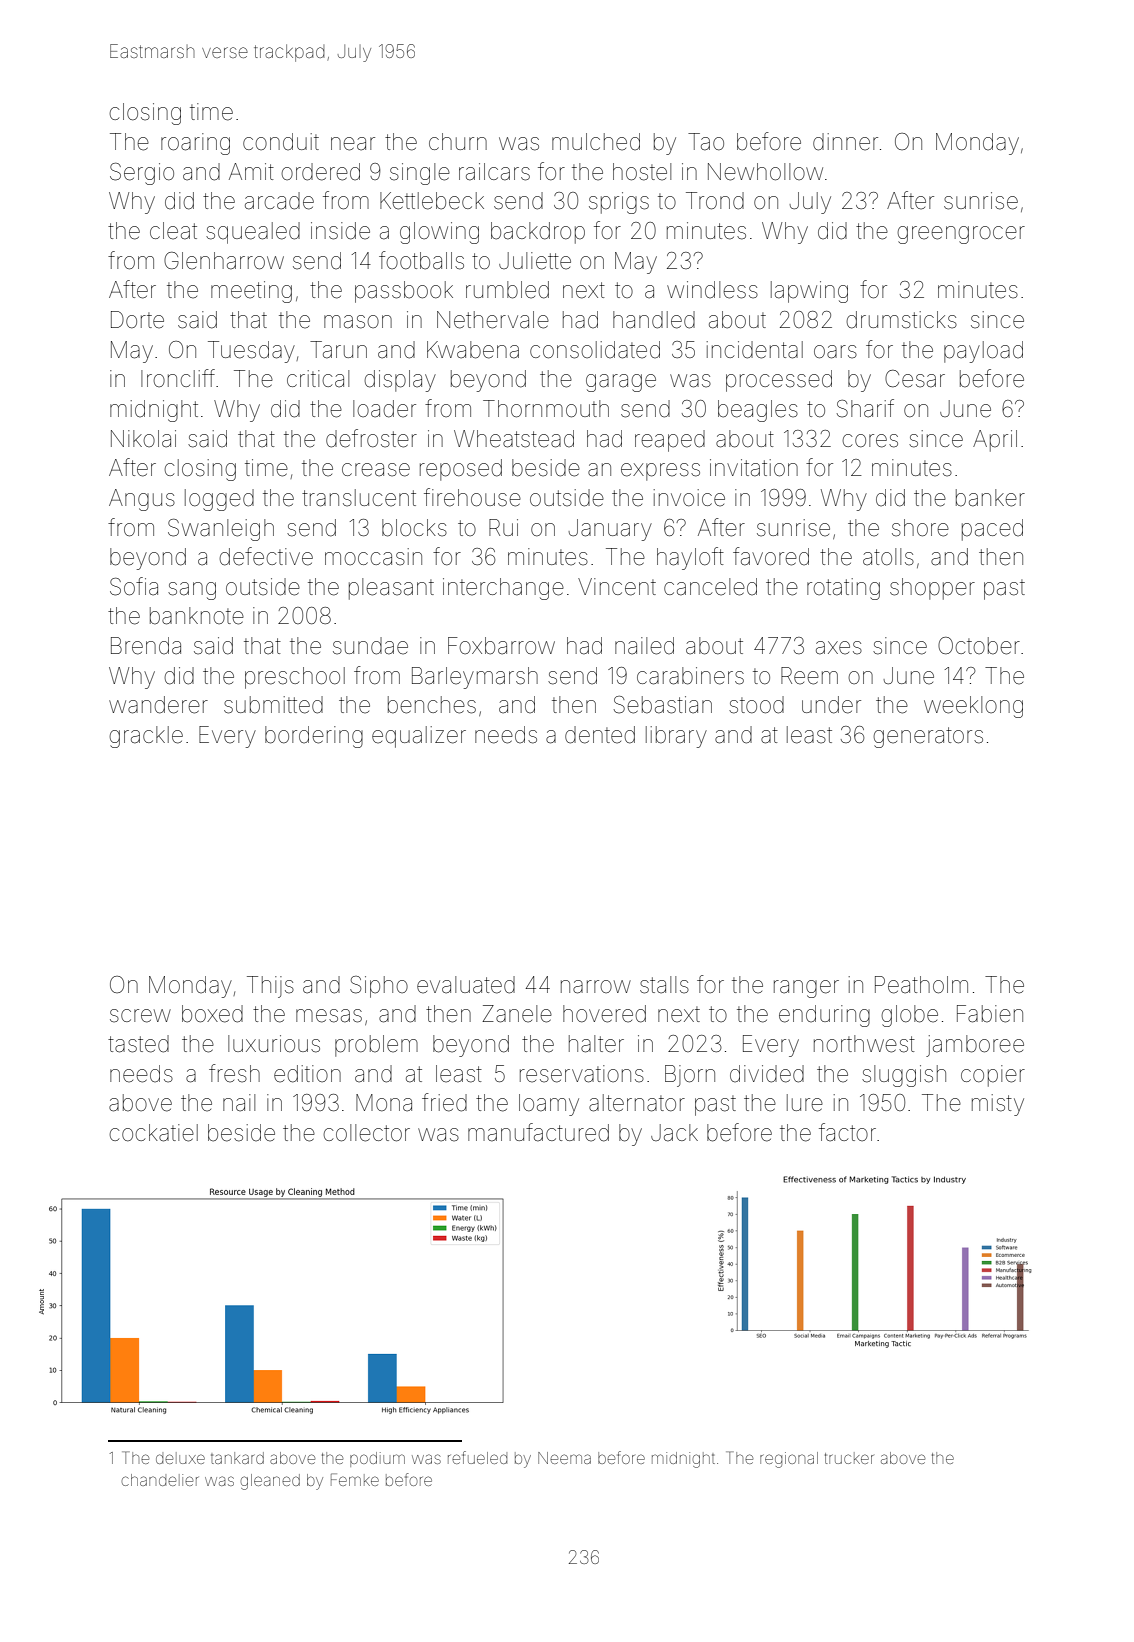  I want to click on wanderer, so click(158, 705).
